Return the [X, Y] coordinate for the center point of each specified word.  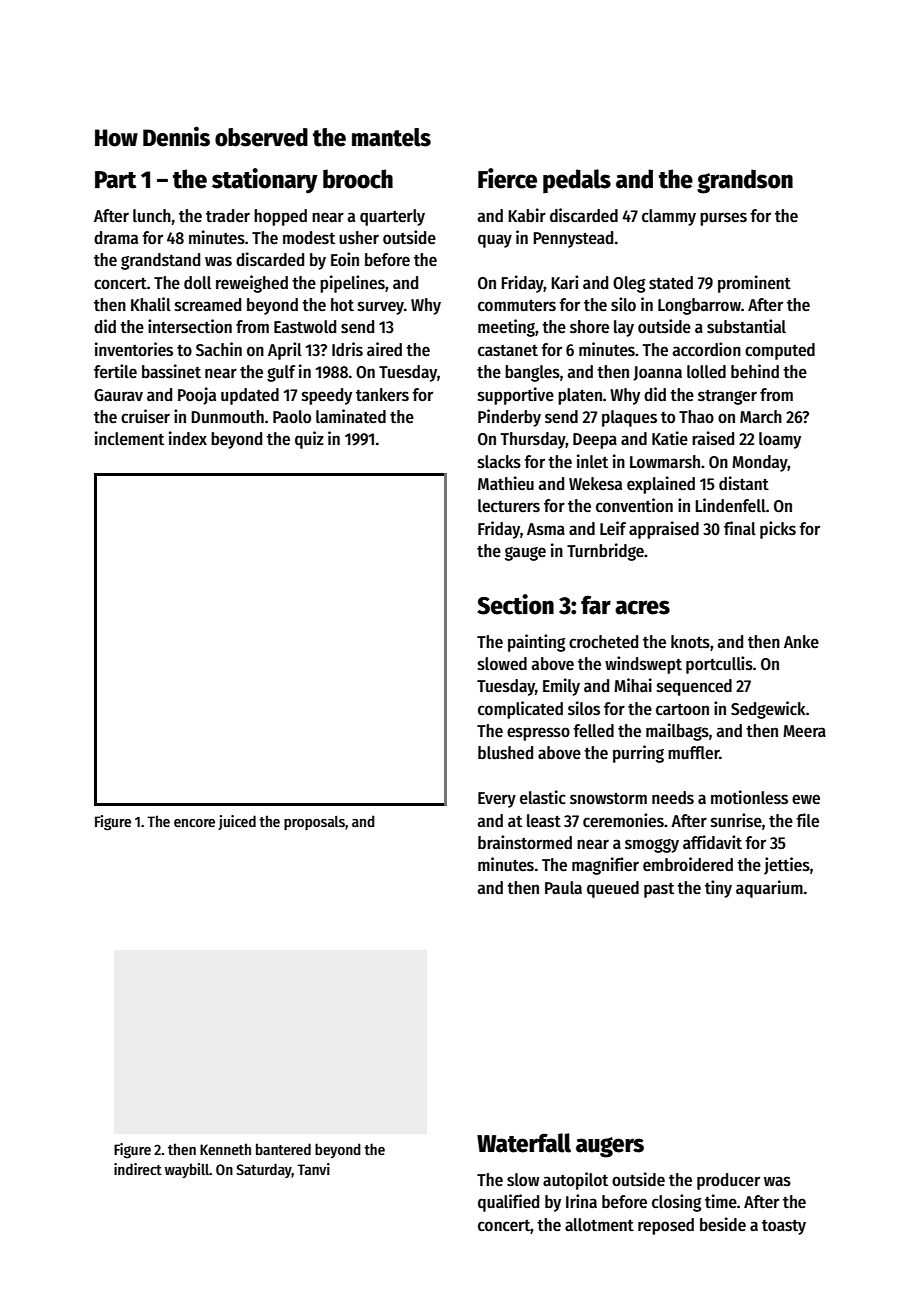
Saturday [264, 1170]
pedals [577, 181]
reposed [666, 1226]
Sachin [219, 349]
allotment [599, 1225]
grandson [745, 181]
